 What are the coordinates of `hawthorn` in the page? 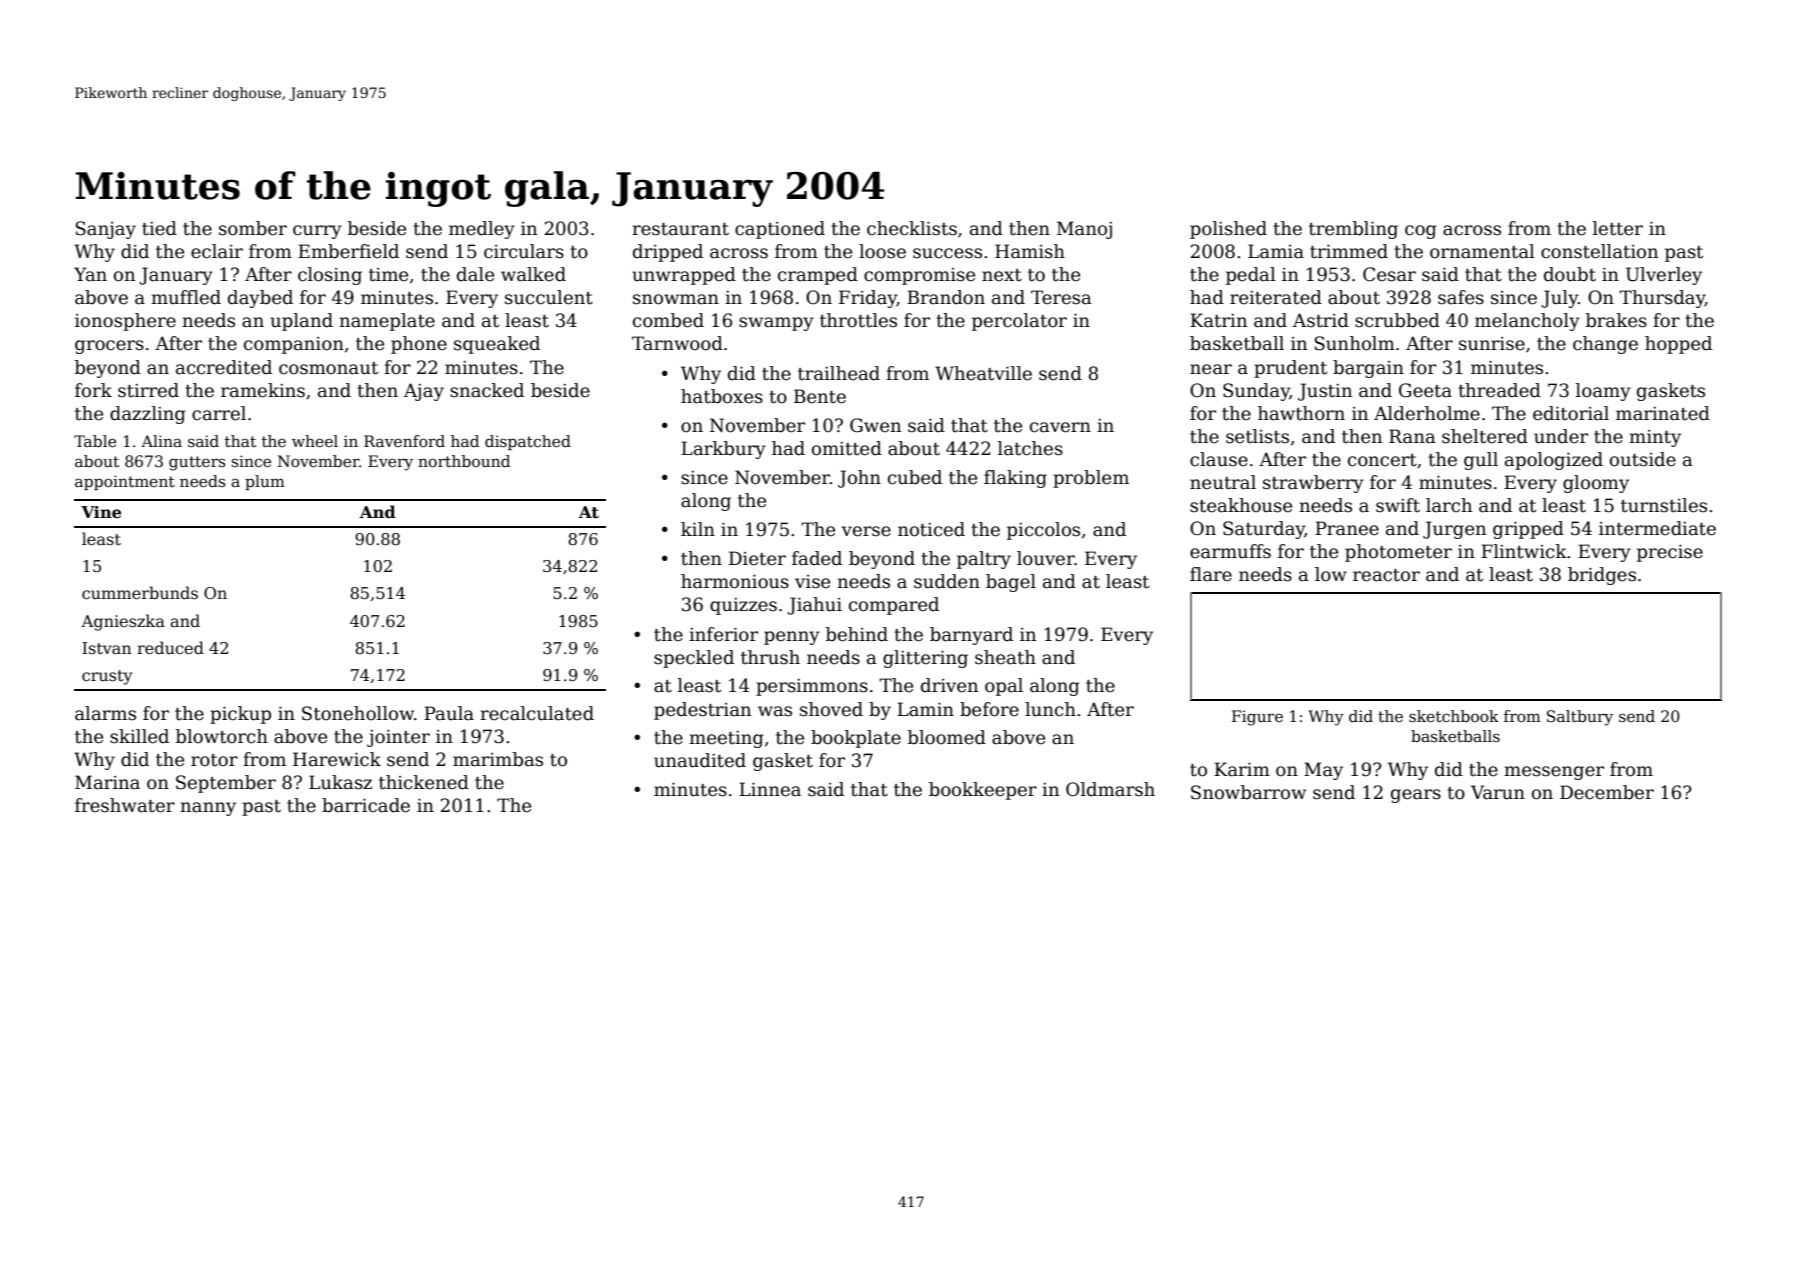 It's located at (1301, 413).
